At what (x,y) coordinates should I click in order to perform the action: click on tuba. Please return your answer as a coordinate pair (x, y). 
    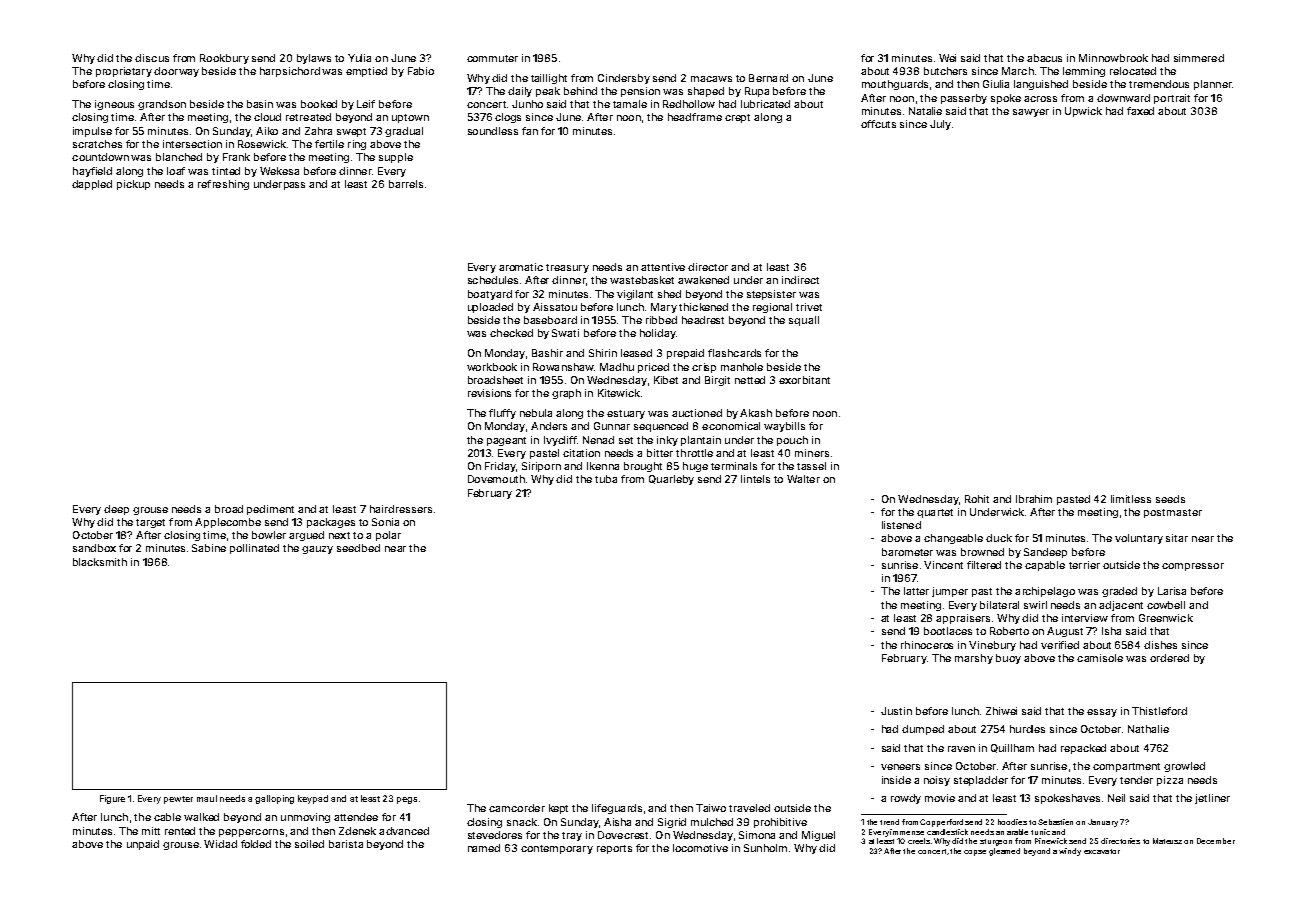
    Looking at the image, I should click on (606, 479).
